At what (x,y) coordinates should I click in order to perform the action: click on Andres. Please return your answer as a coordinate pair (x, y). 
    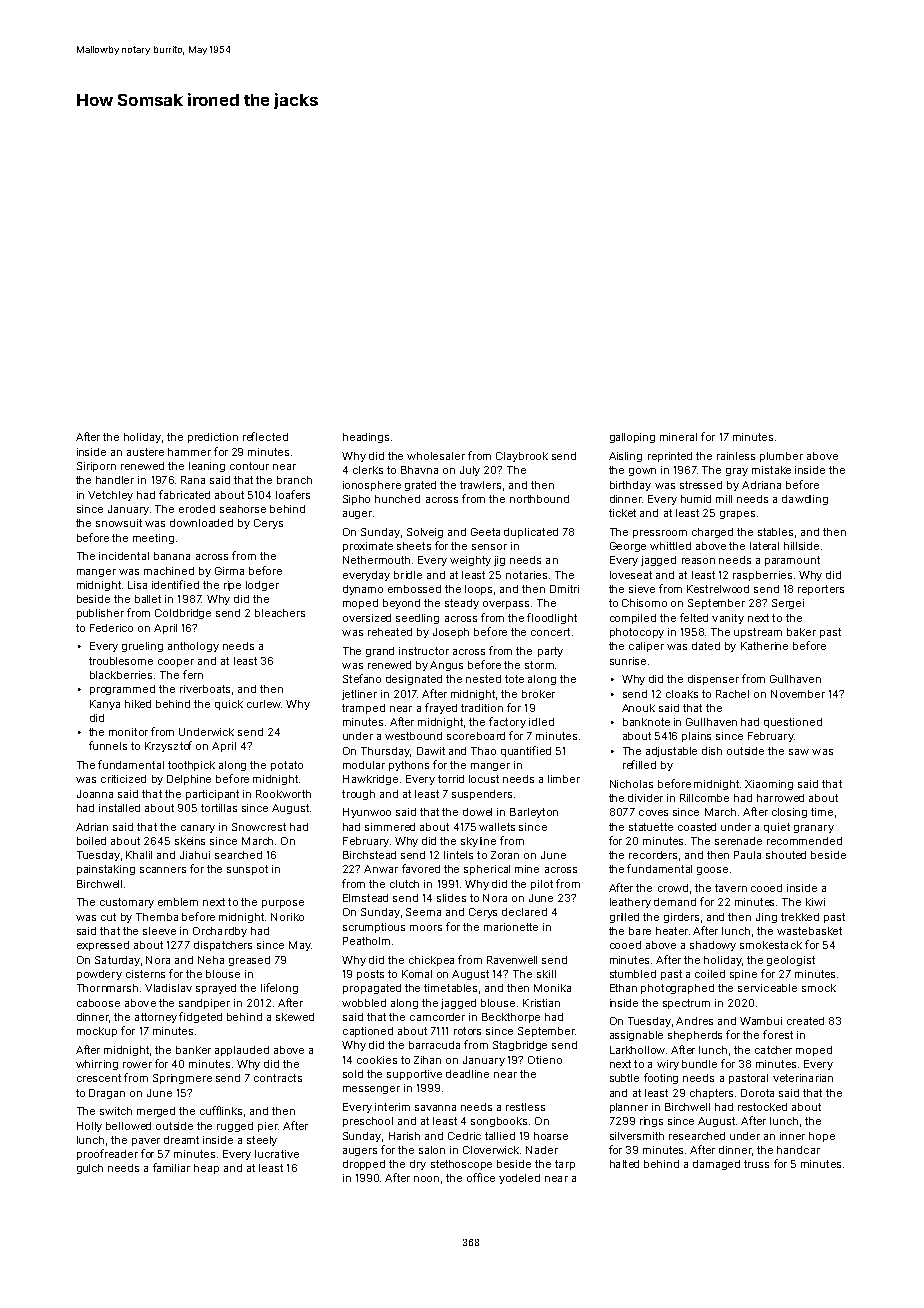
    Looking at the image, I should click on (694, 1021).
